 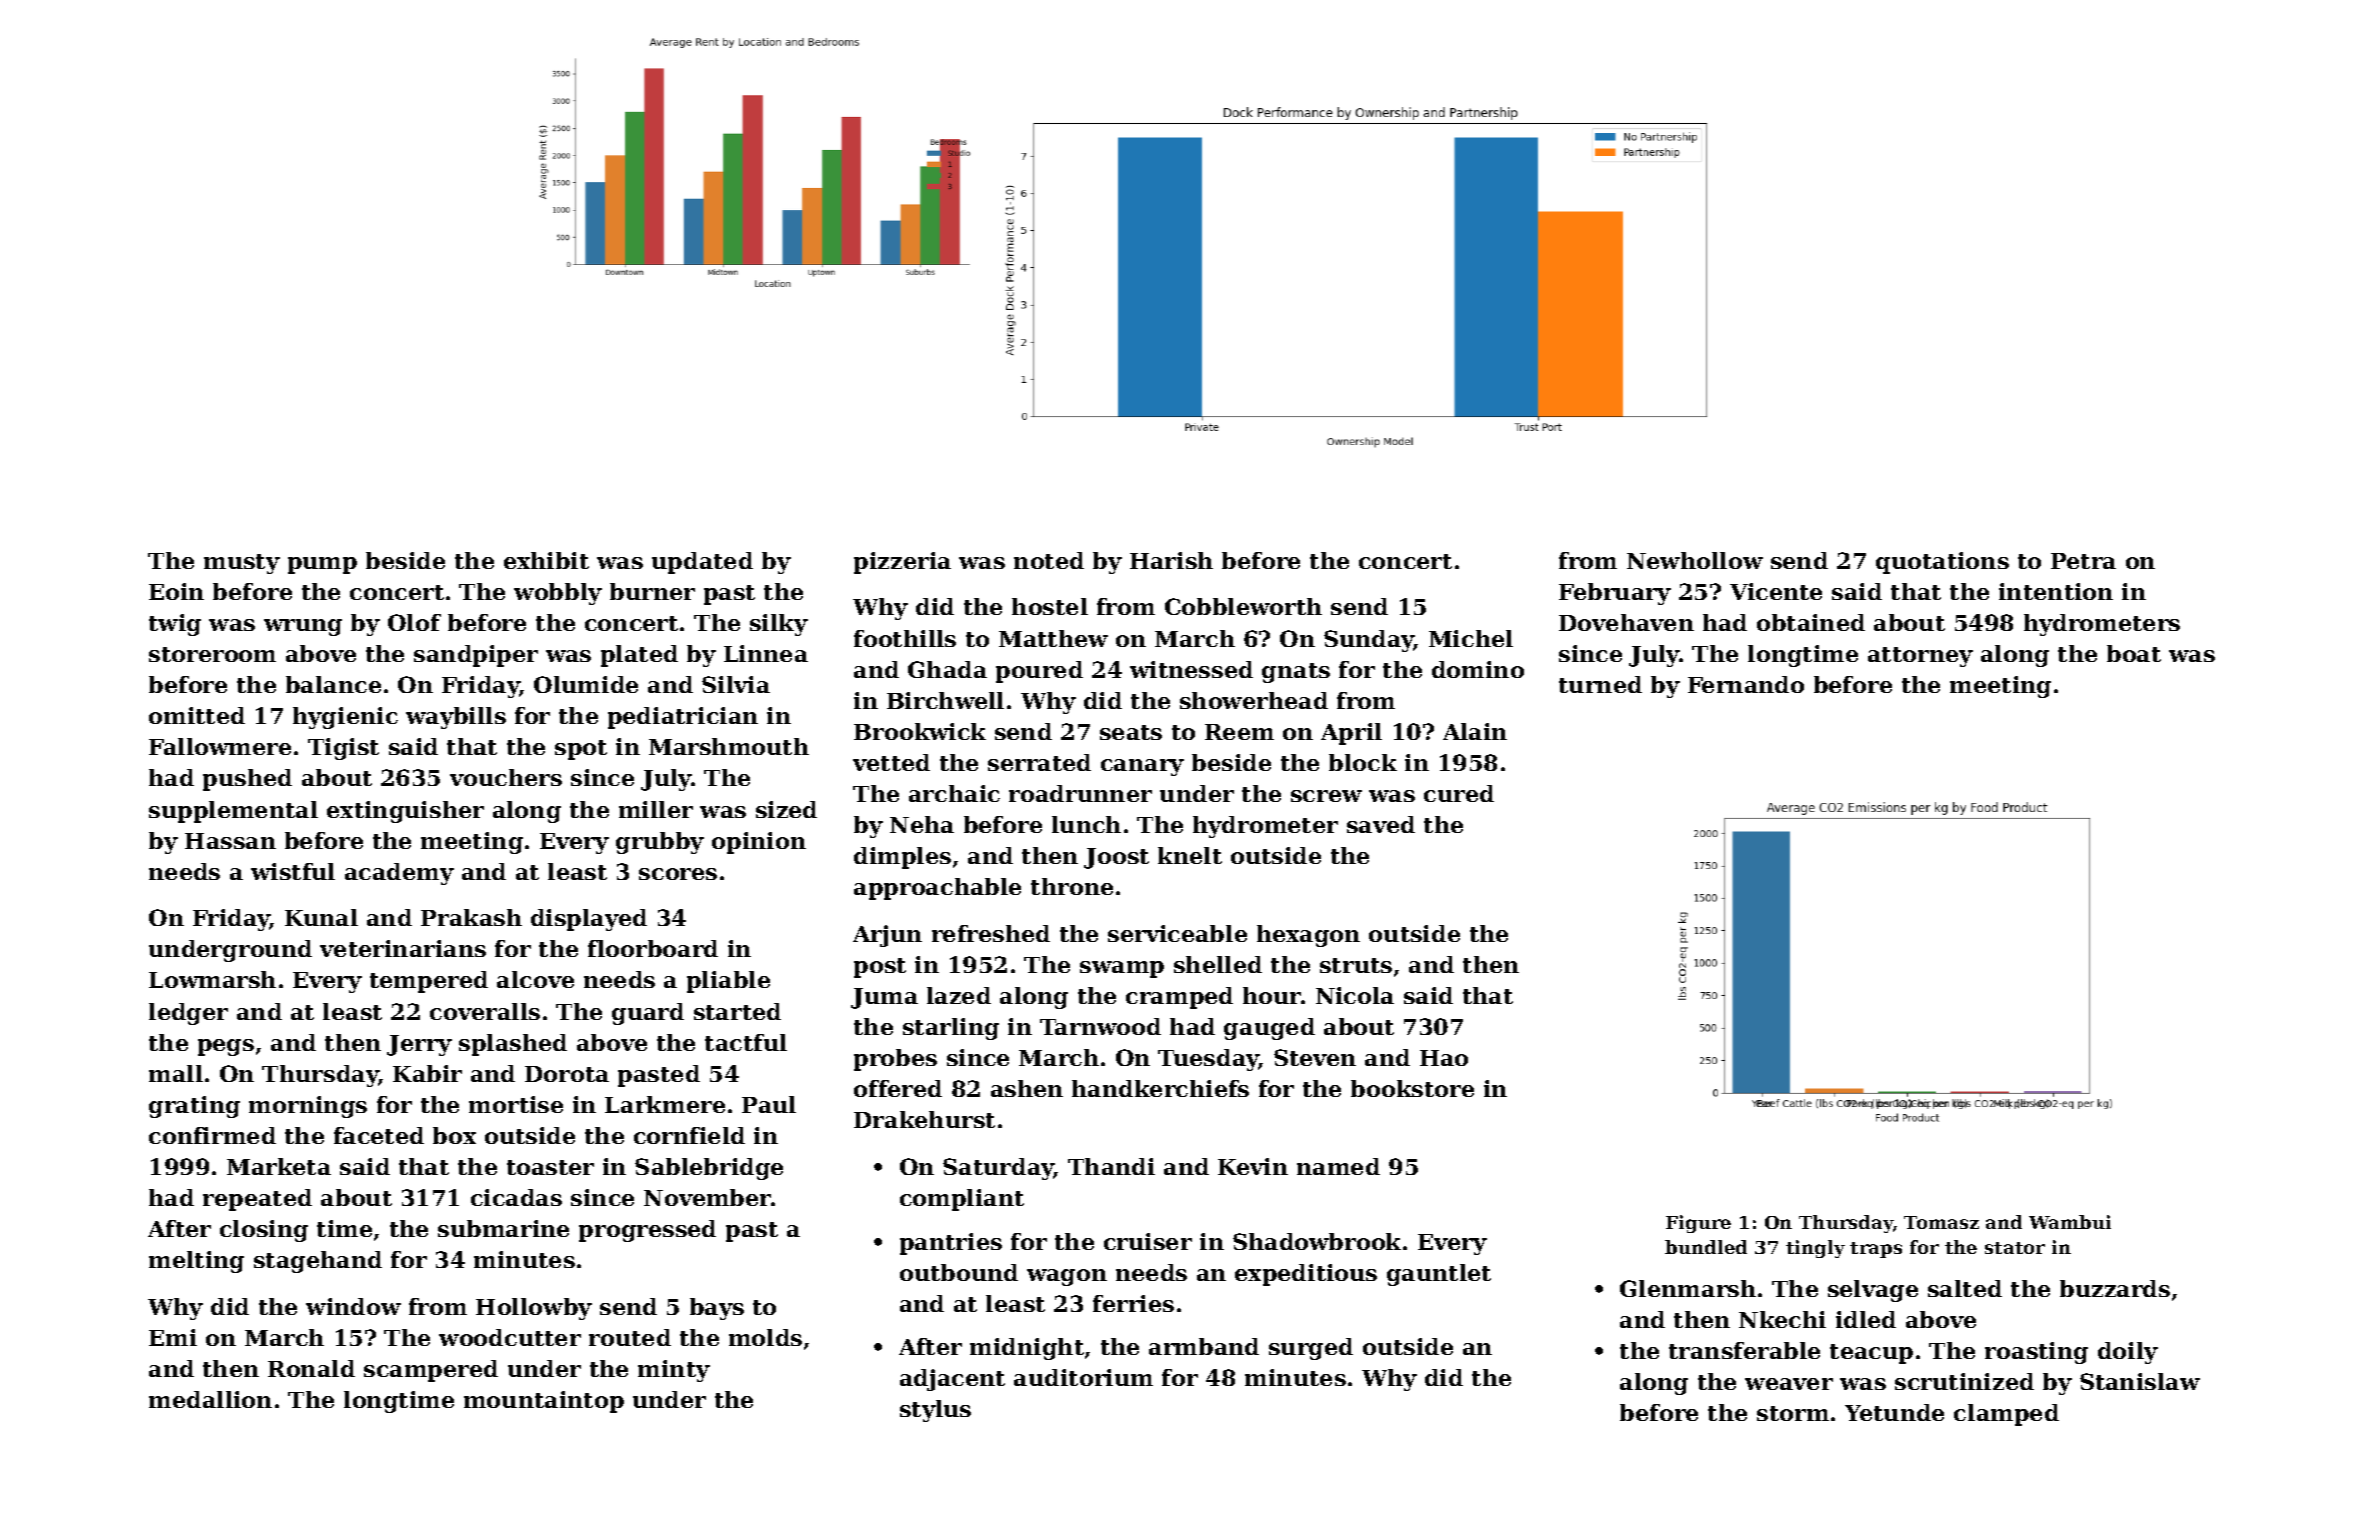 I want to click on Newhollow, so click(x=1695, y=560).
